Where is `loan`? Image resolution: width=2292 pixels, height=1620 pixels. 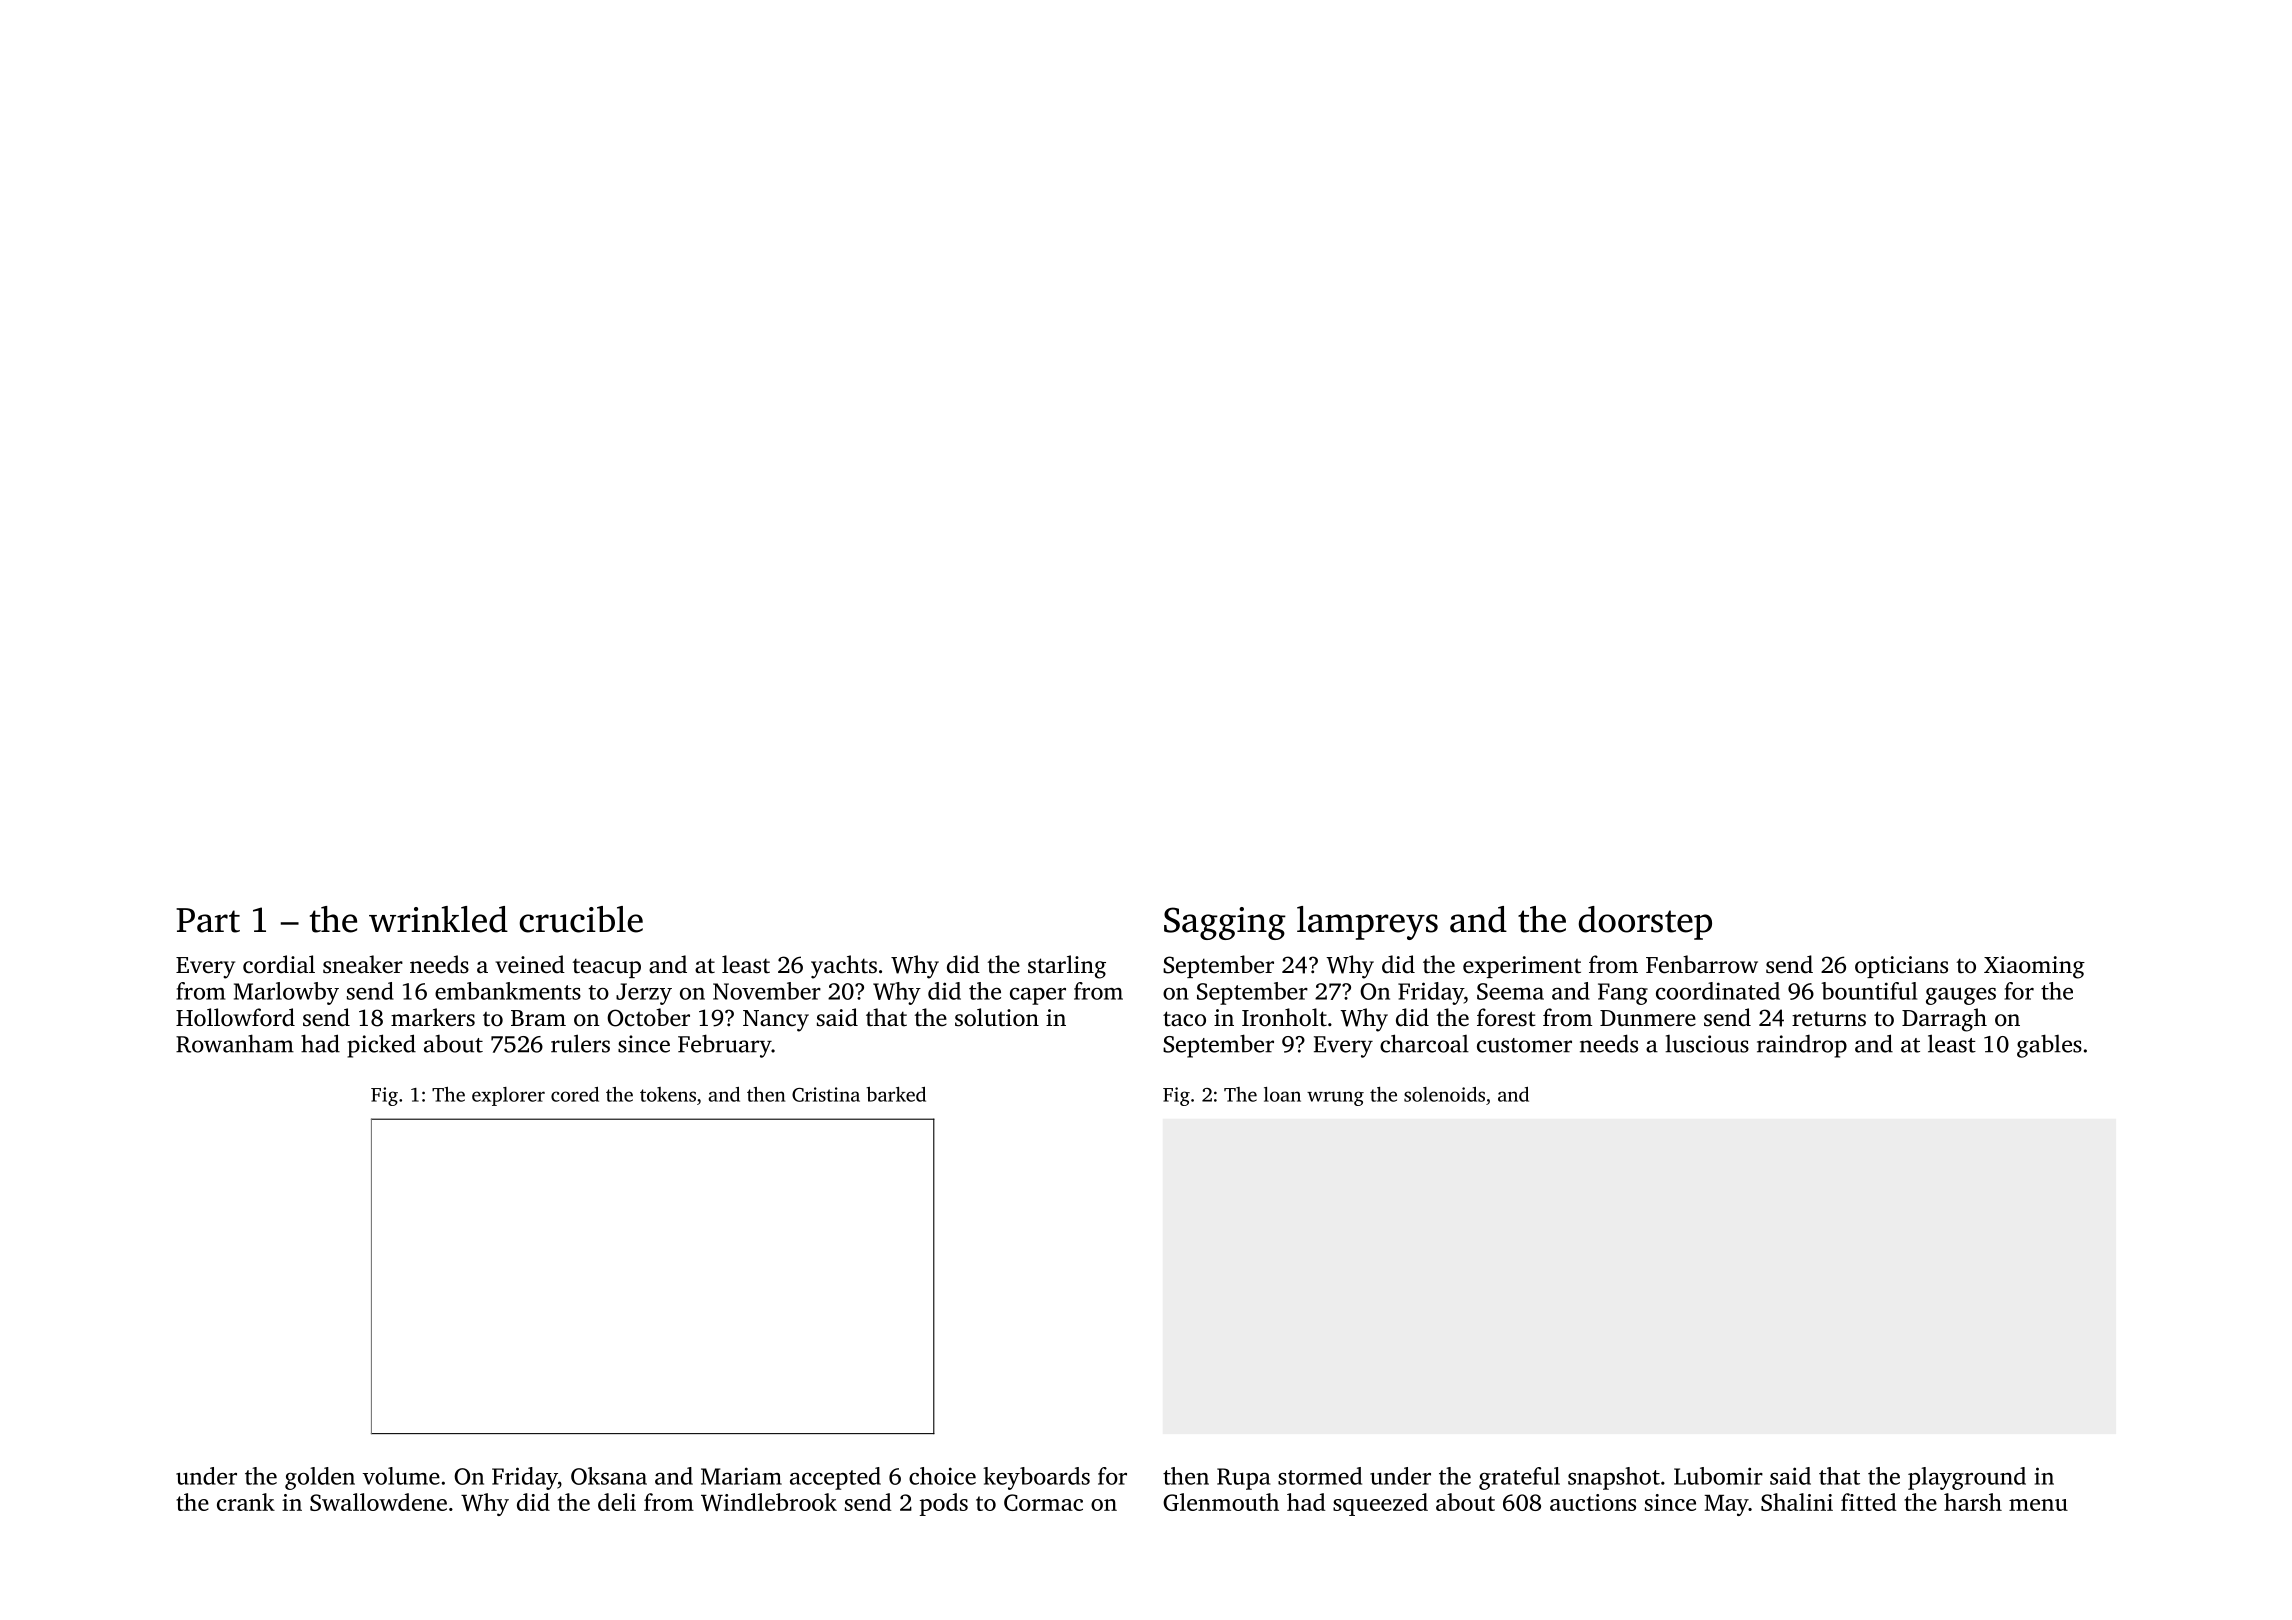
loan is located at coordinates (1282, 1094).
